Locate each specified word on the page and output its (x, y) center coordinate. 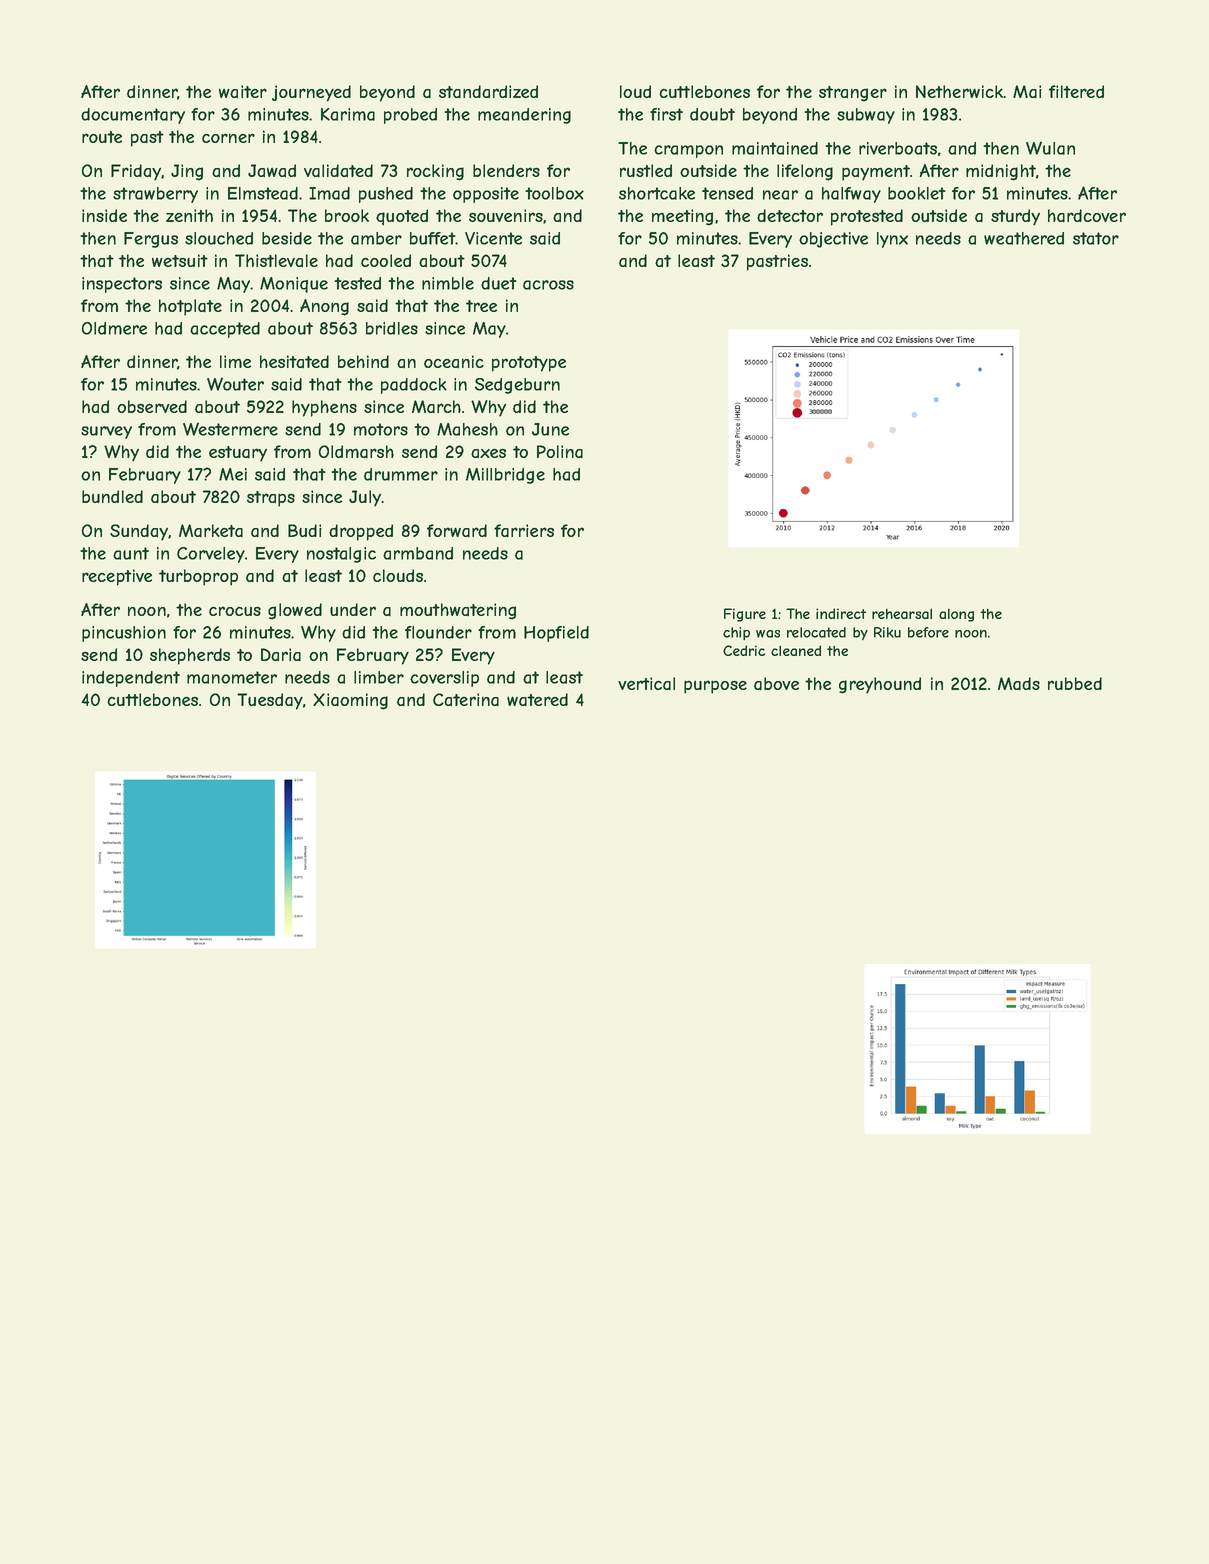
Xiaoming (350, 701)
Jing (187, 172)
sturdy (1015, 217)
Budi (305, 530)
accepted (225, 330)
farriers (524, 530)
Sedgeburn (517, 386)
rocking (435, 172)
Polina (560, 451)
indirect (841, 613)
